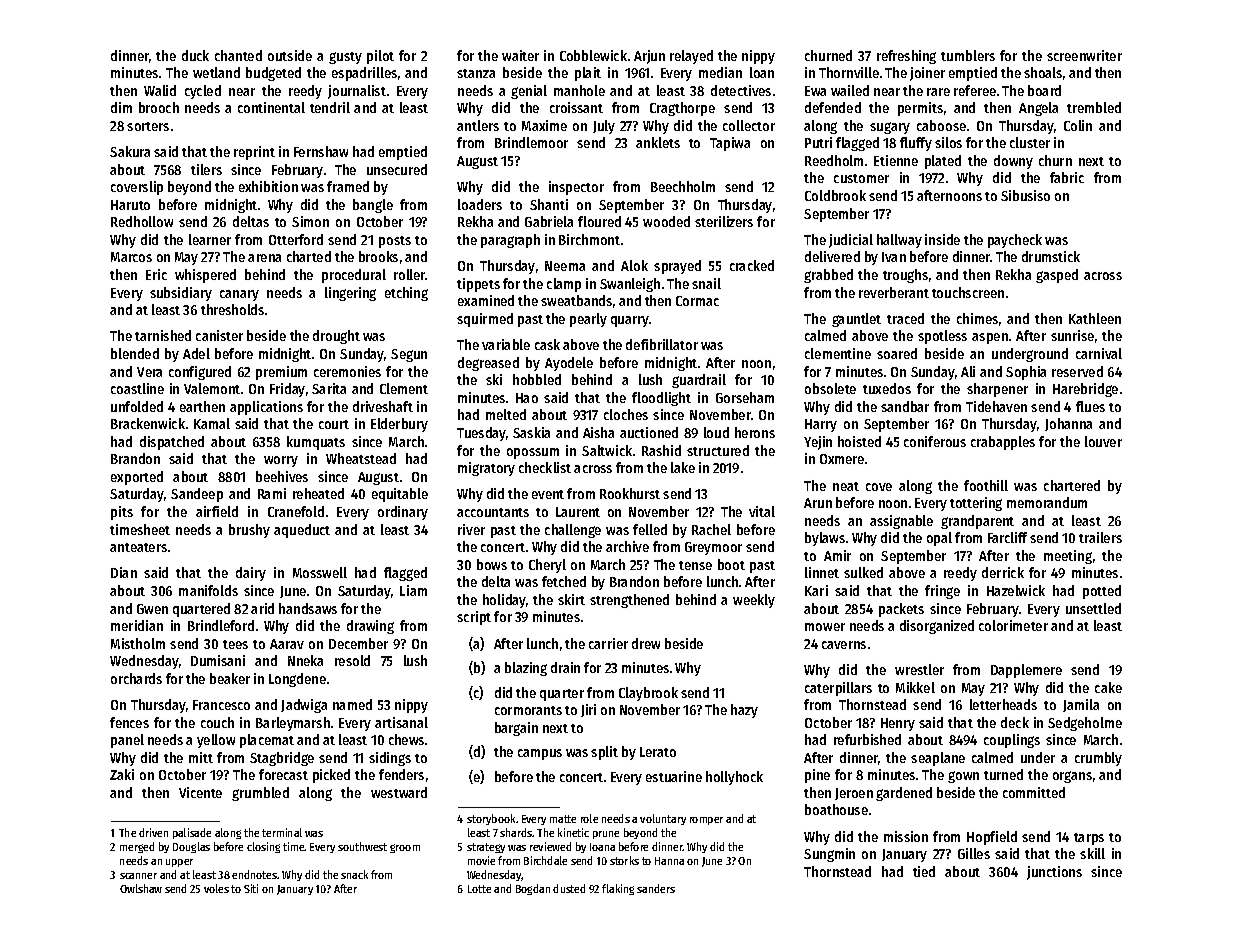 This page has width=1233, height=952. What do you see at coordinates (576, 188) in the page?
I see `inspector` at bounding box center [576, 188].
